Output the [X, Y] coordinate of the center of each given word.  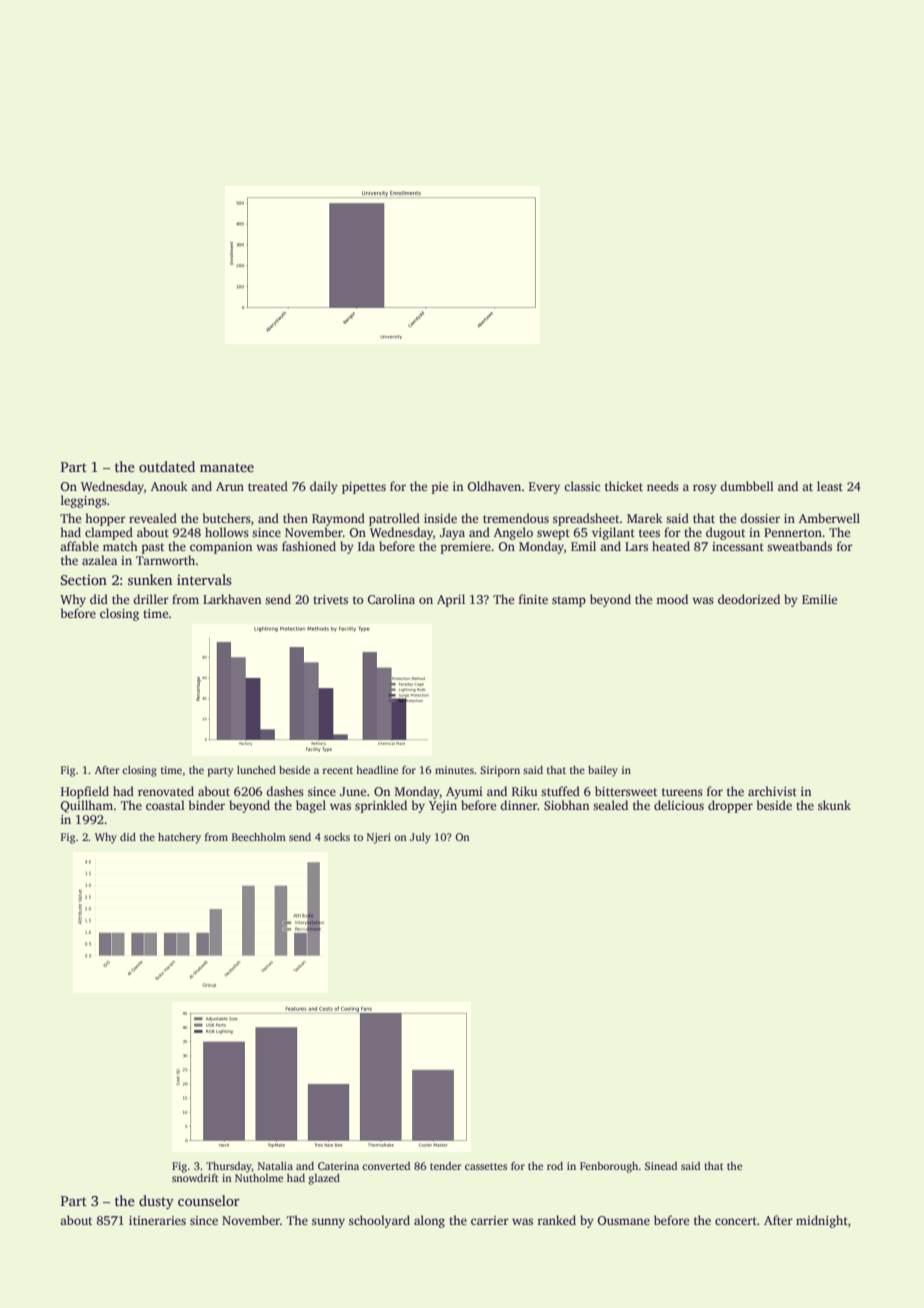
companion [221, 548]
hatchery [179, 838]
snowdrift [195, 1178]
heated [671, 546]
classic [582, 486]
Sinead [661, 1166]
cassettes [486, 1166]
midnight [822, 1221]
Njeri [379, 838]
